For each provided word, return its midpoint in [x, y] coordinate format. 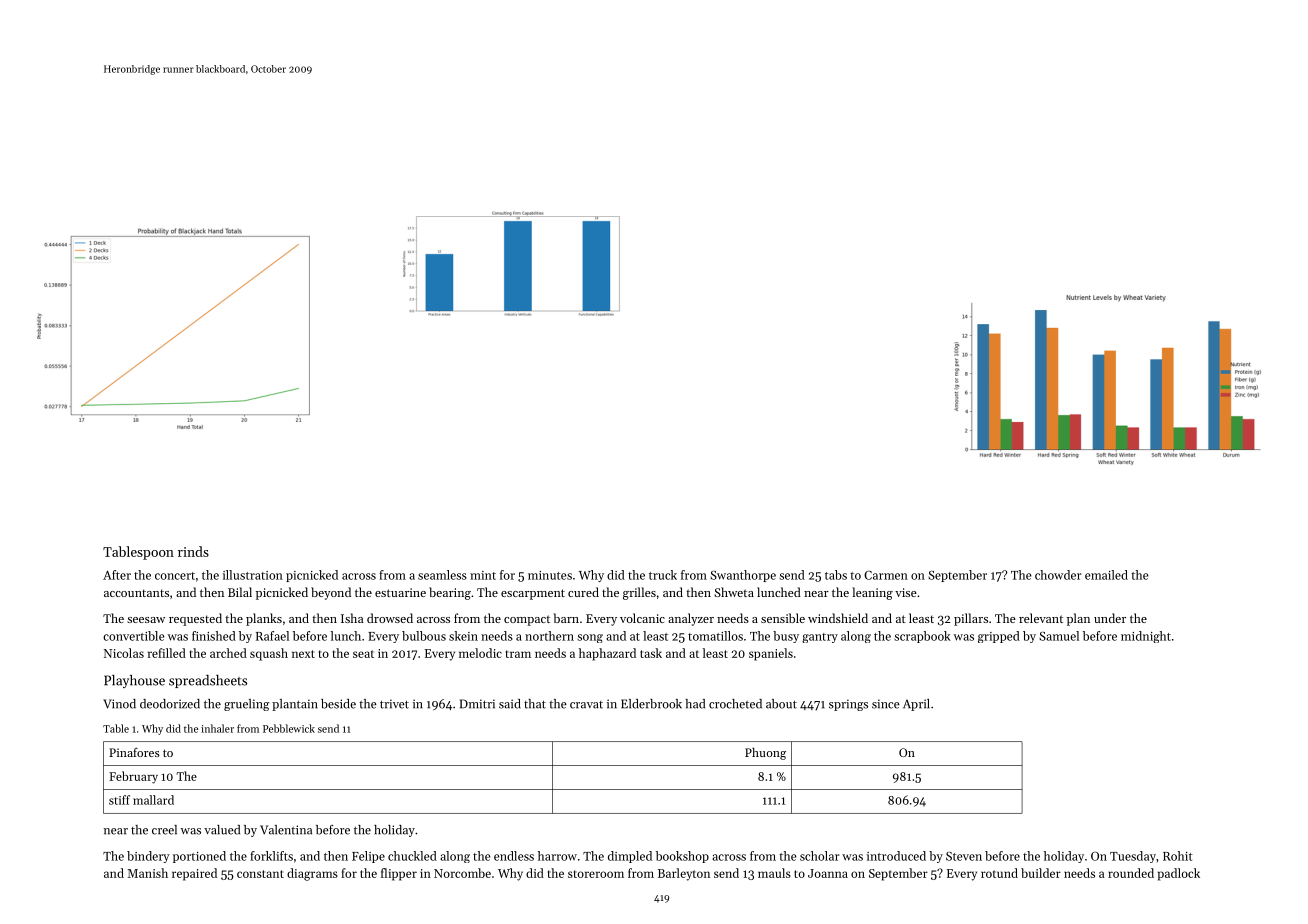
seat [363, 654]
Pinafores [134, 752]
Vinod [119, 704]
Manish [148, 873]
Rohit [1178, 856]
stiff [119, 800]
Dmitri [477, 704]
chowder [1058, 575]
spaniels [771, 654]
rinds [193, 551]
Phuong [765, 754]
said [510, 704]
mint [483, 575]
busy [786, 637]
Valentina [286, 830]
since [886, 704]
